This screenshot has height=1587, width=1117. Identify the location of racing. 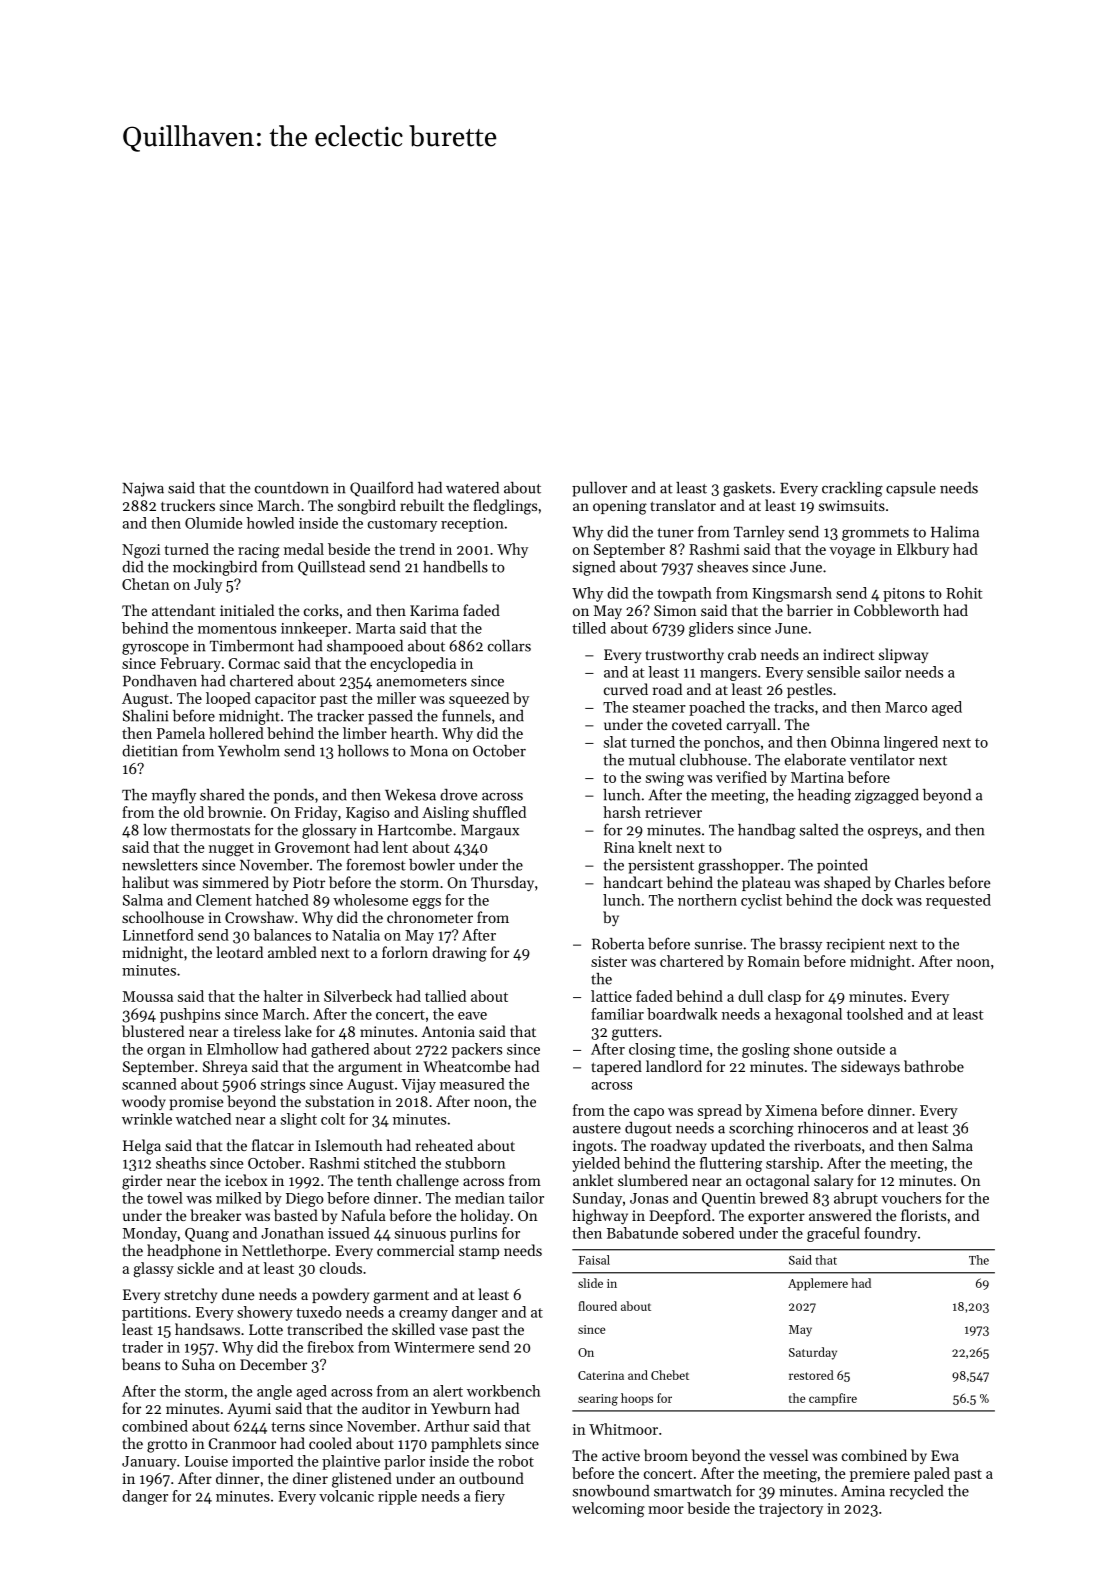
(259, 551).
